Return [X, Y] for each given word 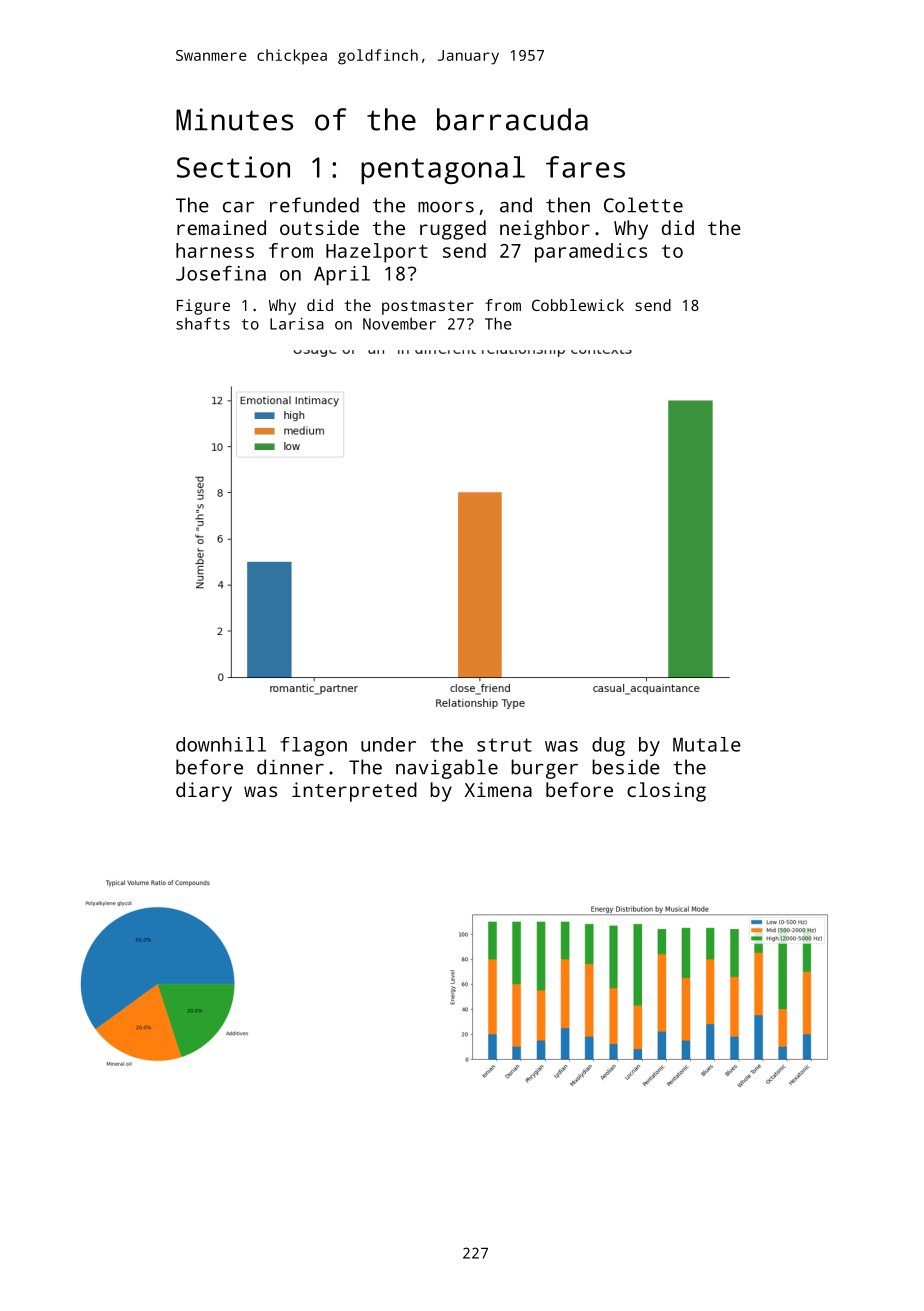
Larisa [297, 324]
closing [666, 792]
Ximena [498, 789]
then [568, 205]
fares [585, 167]
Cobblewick [578, 305]
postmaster [428, 307]
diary [204, 792]
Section [233, 167]
